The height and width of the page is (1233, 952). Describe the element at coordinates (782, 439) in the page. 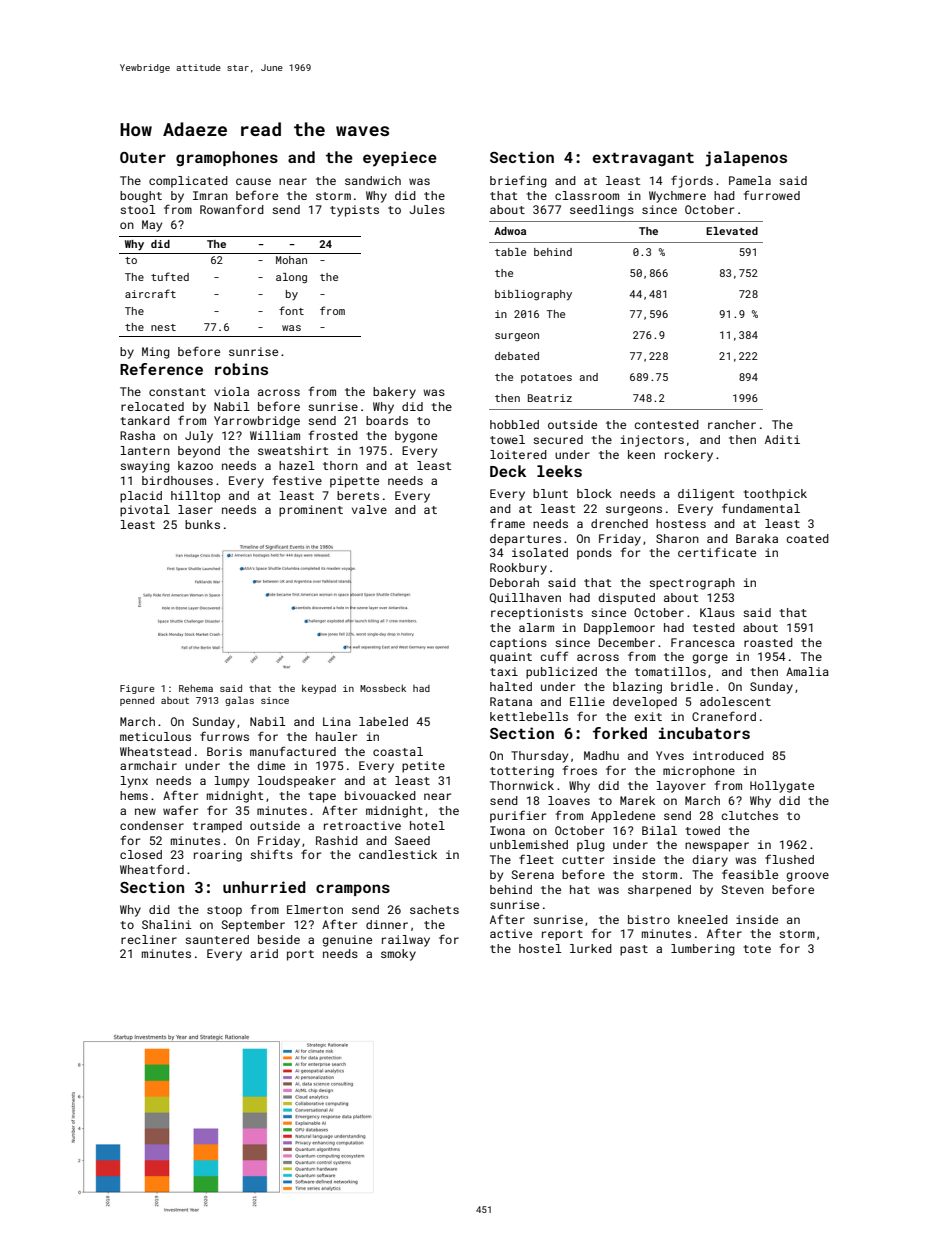

I see `Aditi` at that location.
